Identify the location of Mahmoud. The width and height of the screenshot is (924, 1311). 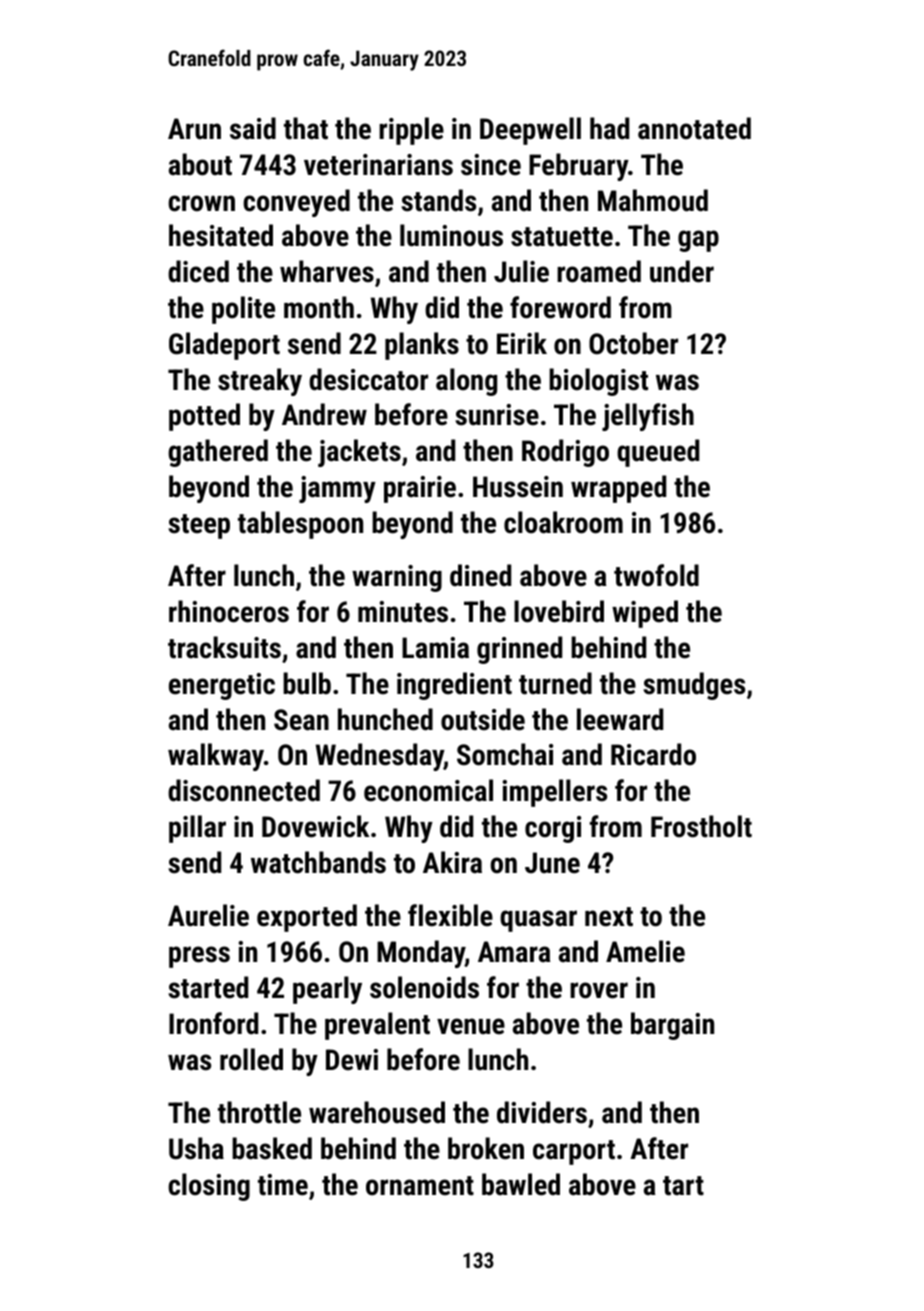
(653, 200).
